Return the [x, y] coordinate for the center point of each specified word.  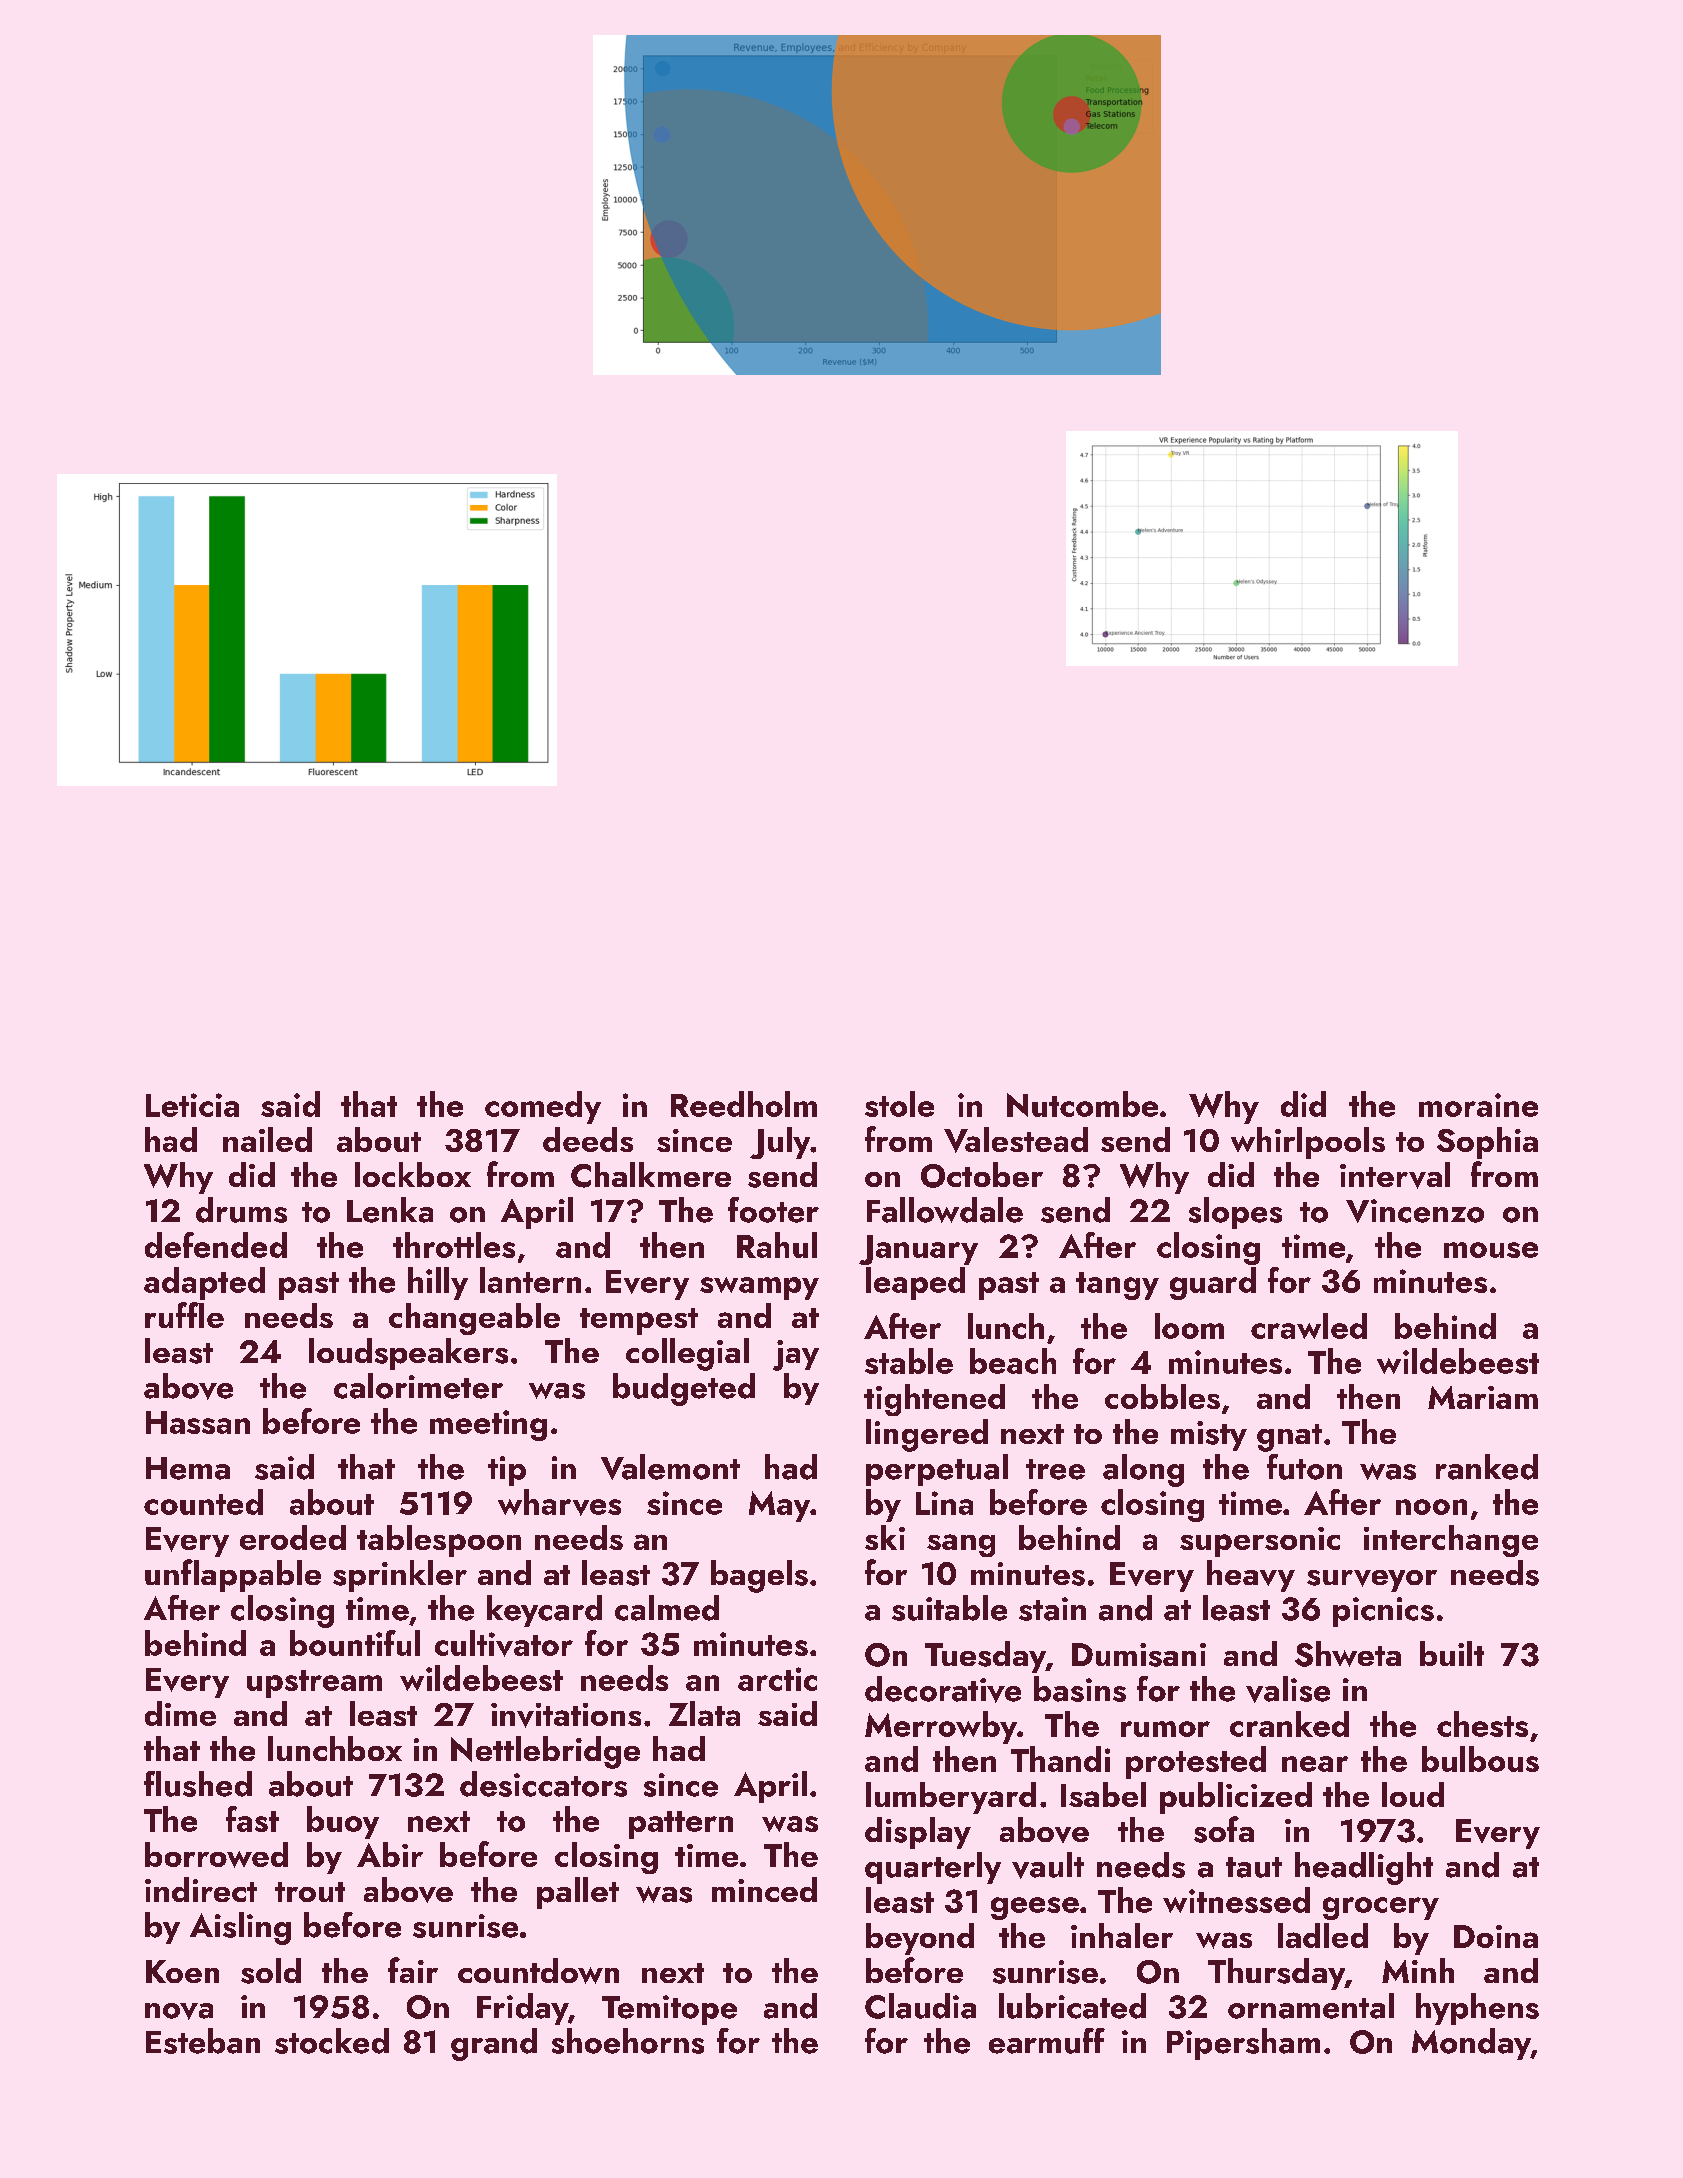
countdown [538, 1971]
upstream [314, 1684]
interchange [1451, 1541]
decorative [943, 1689]
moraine [1478, 1105]
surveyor [1372, 1581]
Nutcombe [1082, 1104]
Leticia [192, 1105]
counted [203, 1502]
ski [885, 1537]
